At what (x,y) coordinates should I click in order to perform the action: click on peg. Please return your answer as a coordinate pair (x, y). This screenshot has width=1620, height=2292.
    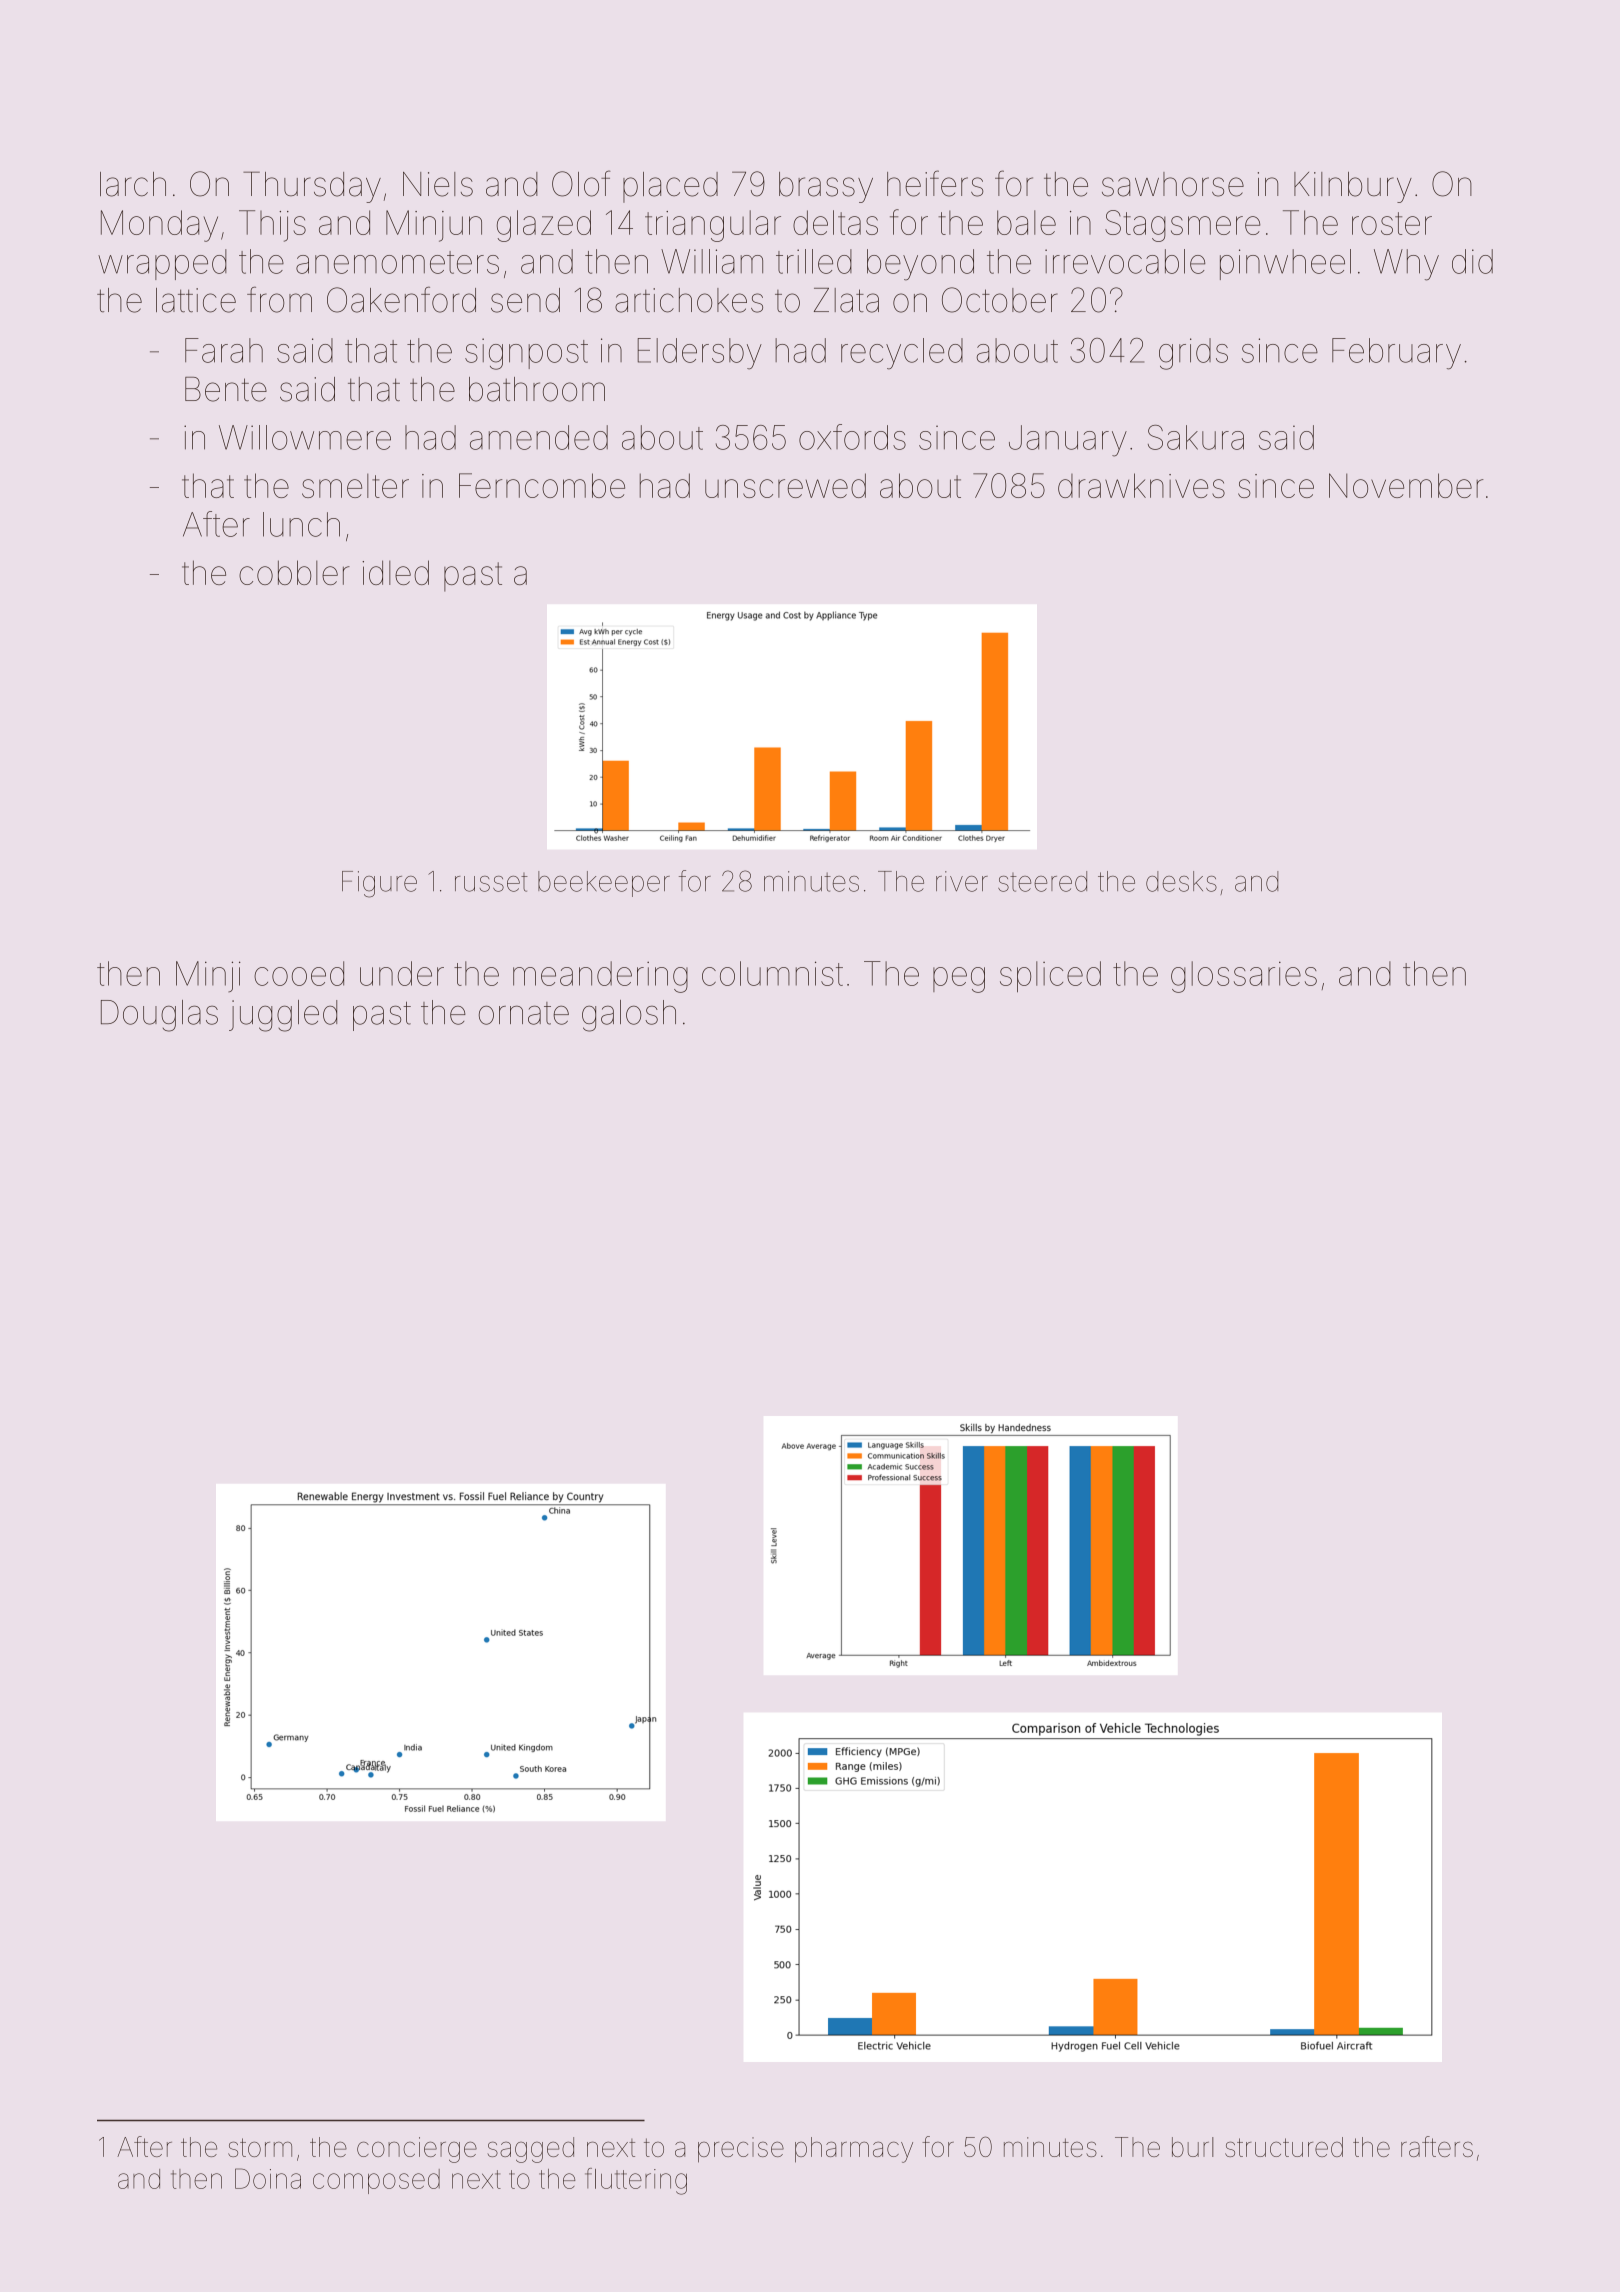
    Looking at the image, I should click on (959, 980).
